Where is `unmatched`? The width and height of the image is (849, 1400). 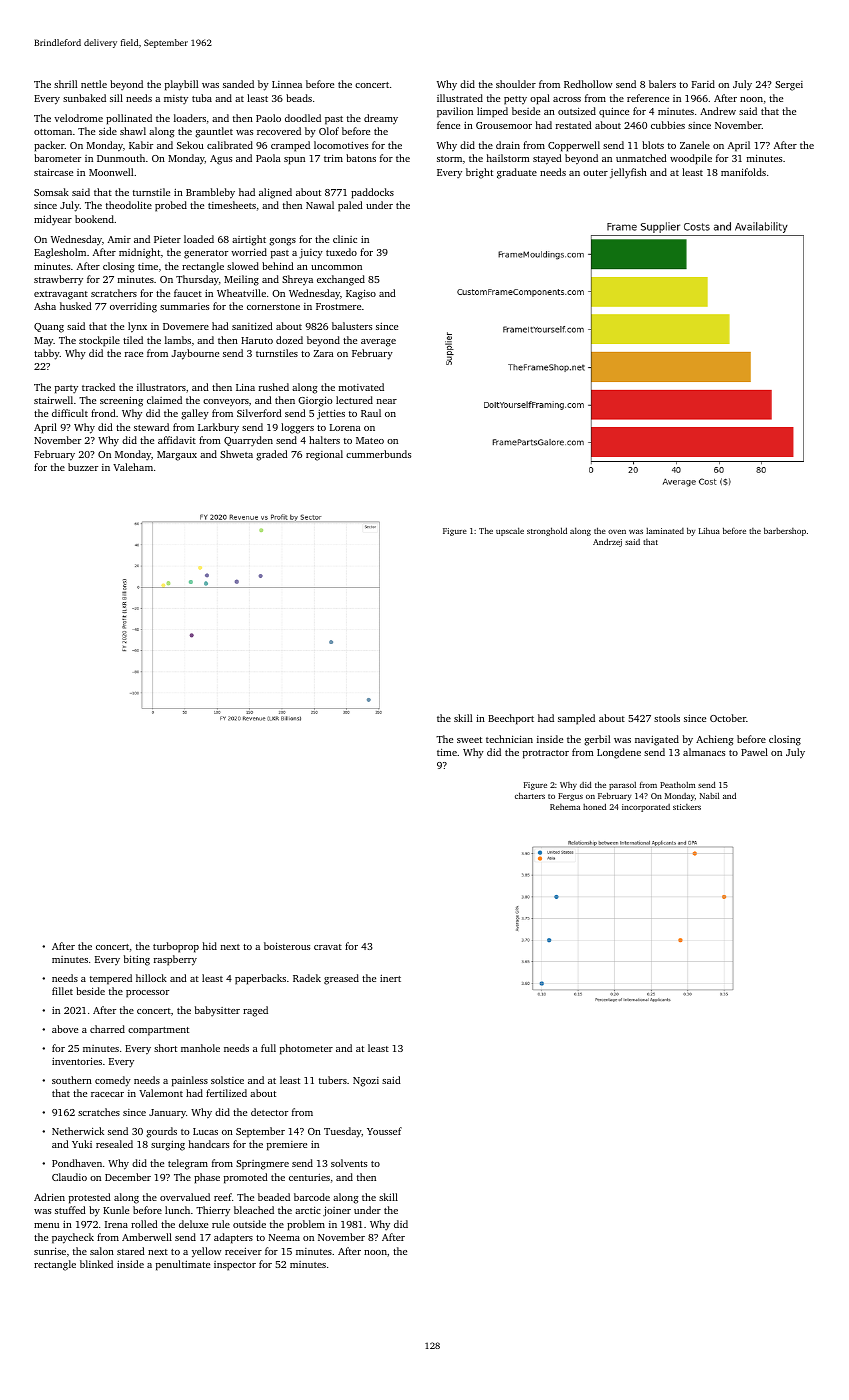
unmatched is located at coordinates (641, 158).
